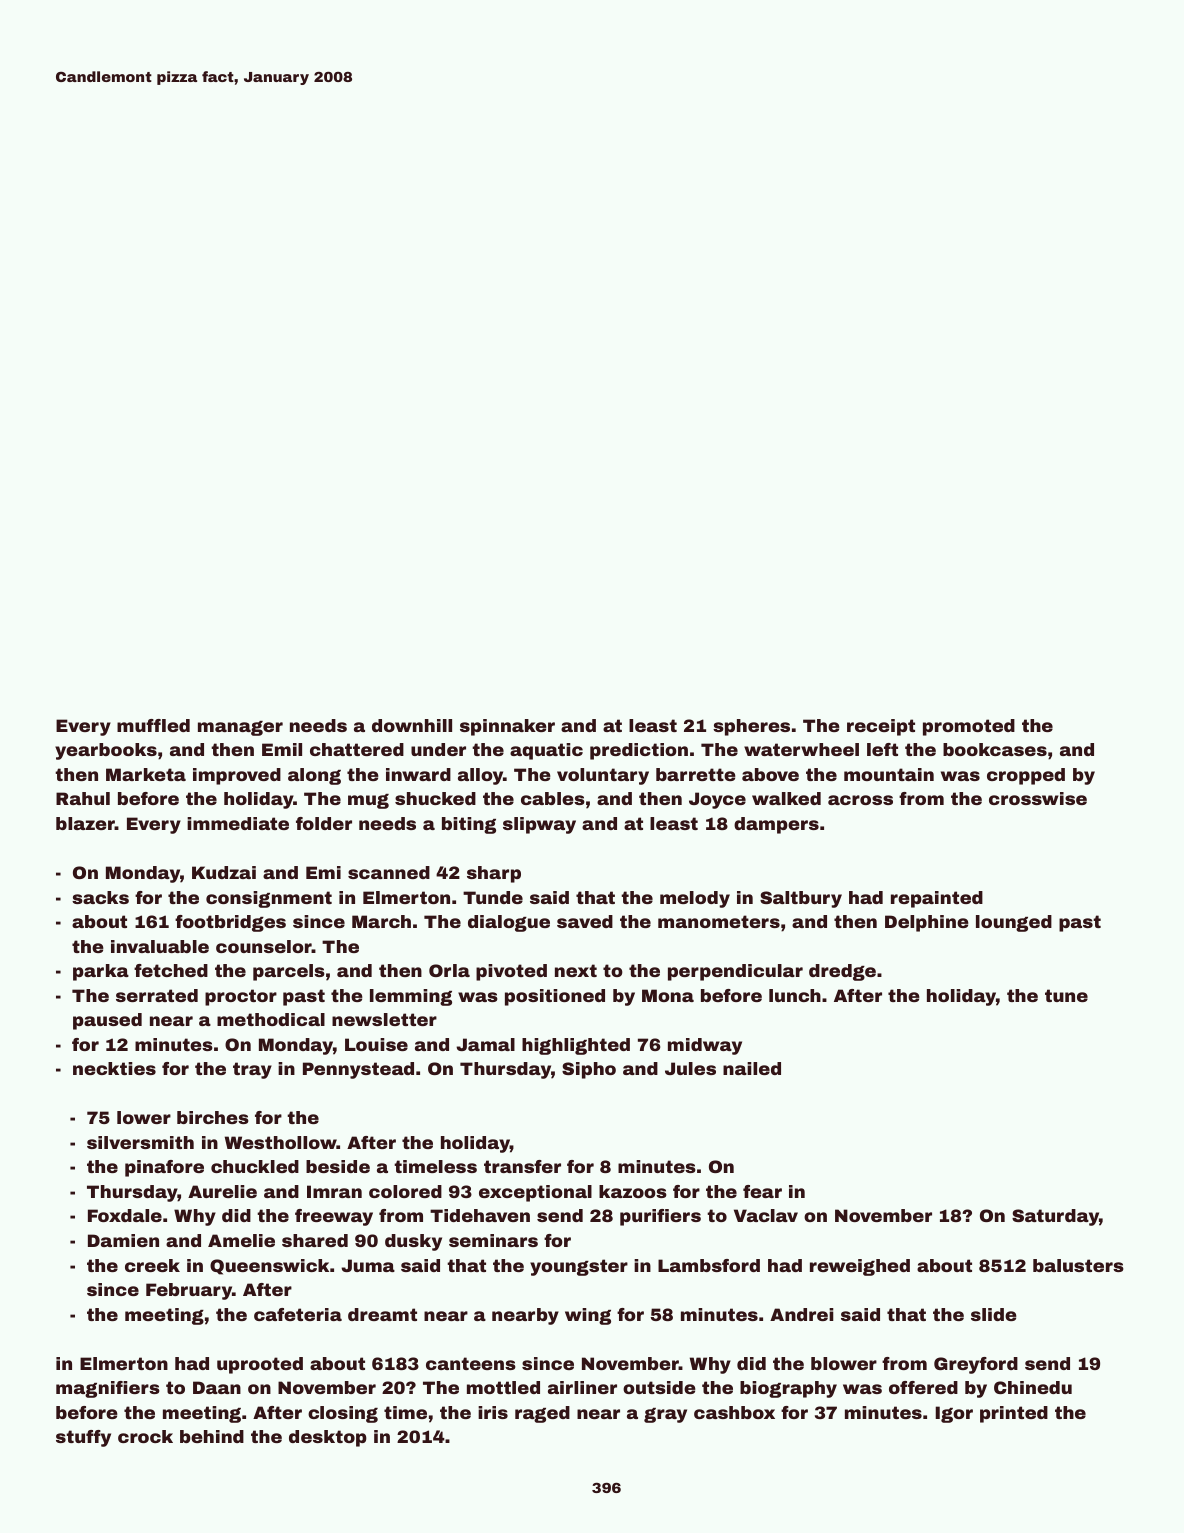  I want to click on tune, so click(1066, 995).
